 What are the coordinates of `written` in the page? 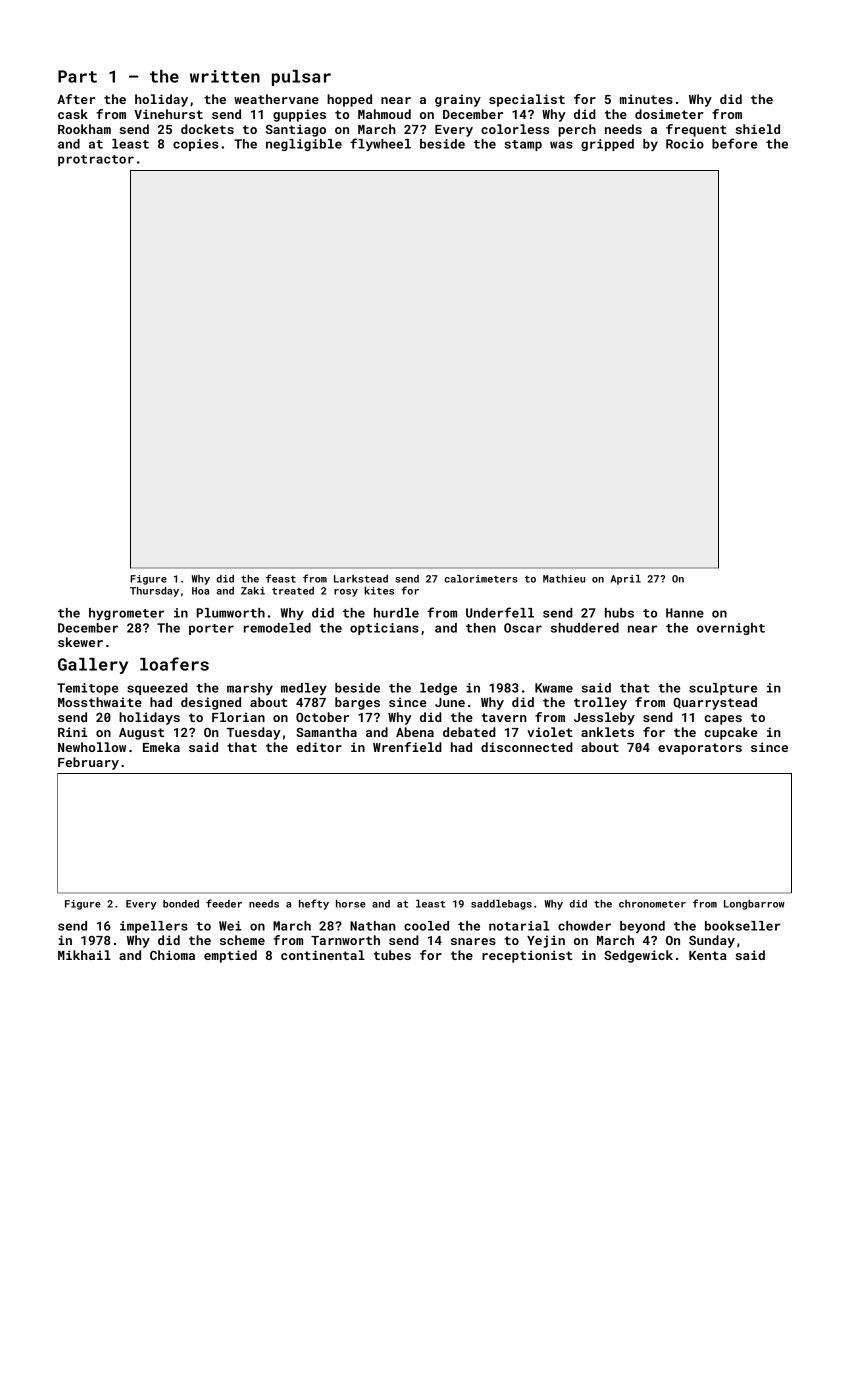 It's located at (225, 76).
